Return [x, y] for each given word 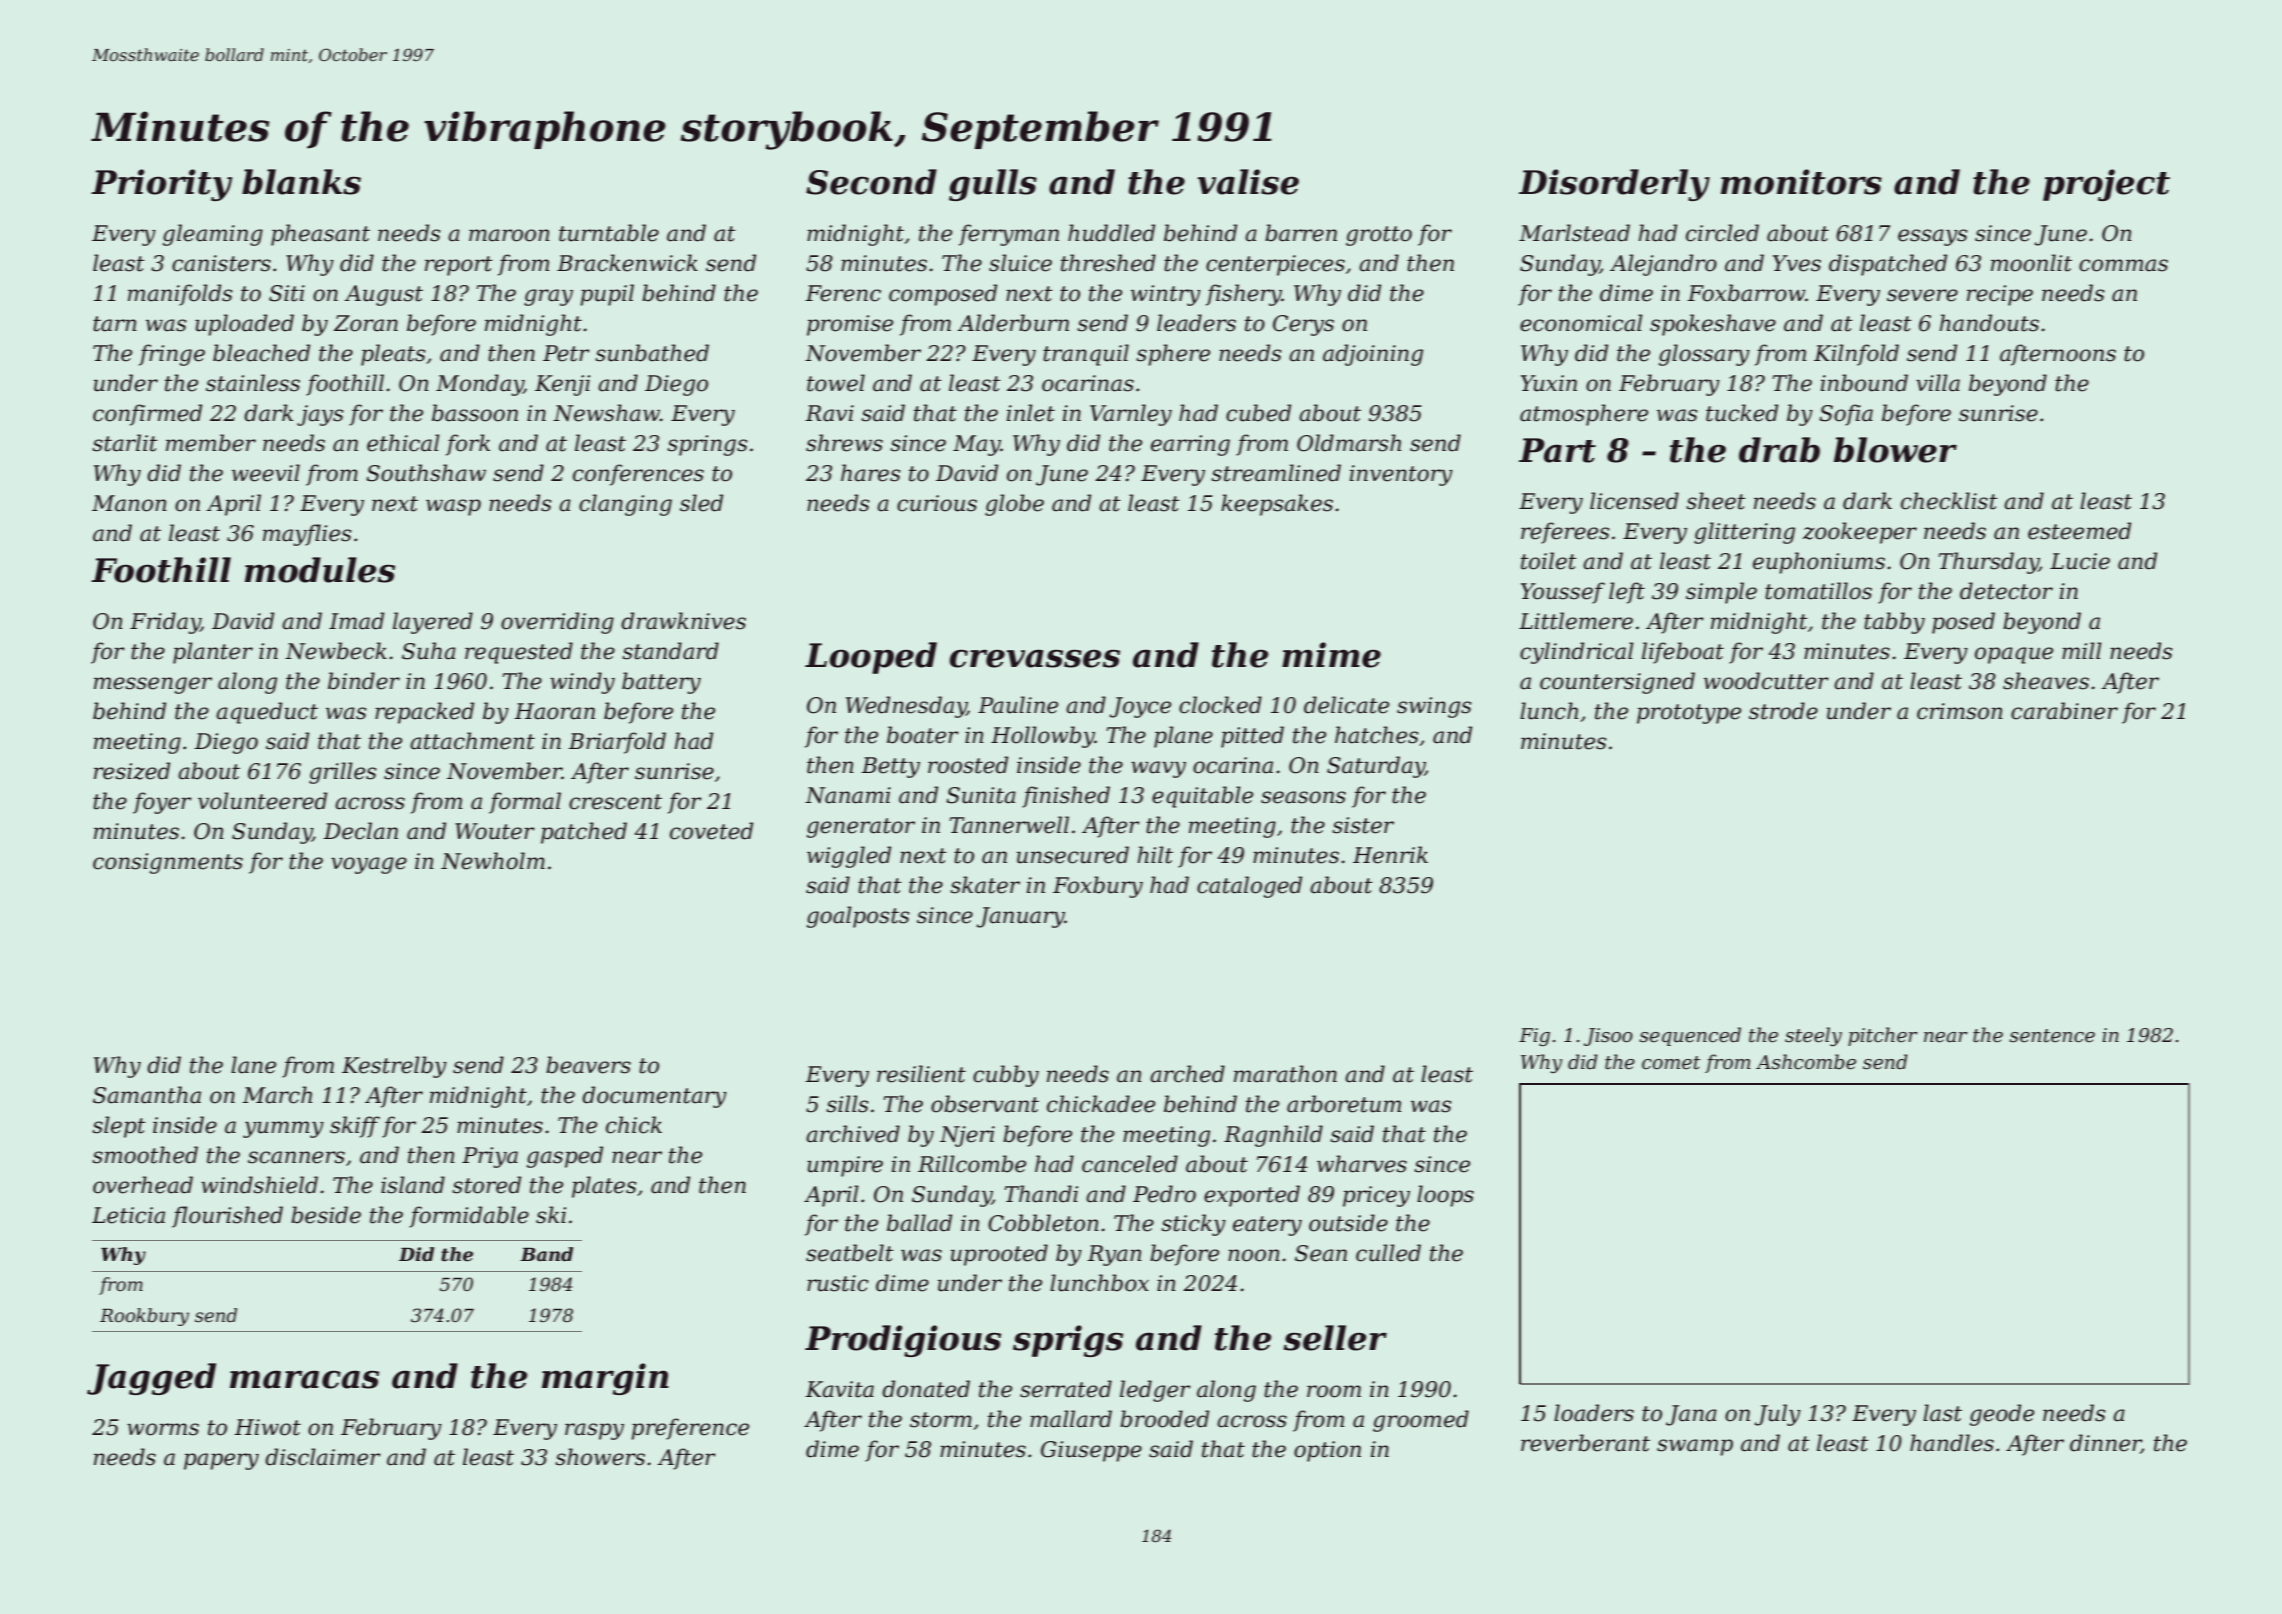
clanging [625, 505]
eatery [1267, 1226]
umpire [845, 1166]
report [459, 266]
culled [1388, 1253]
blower [1895, 450]
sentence [2052, 1036]
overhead [143, 1185]
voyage [369, 865]
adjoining [1373, 355]
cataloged [1249, 887]
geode [2002, 1415]
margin [605, 1379]
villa [1938, 383]
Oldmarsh [1349, 443]
